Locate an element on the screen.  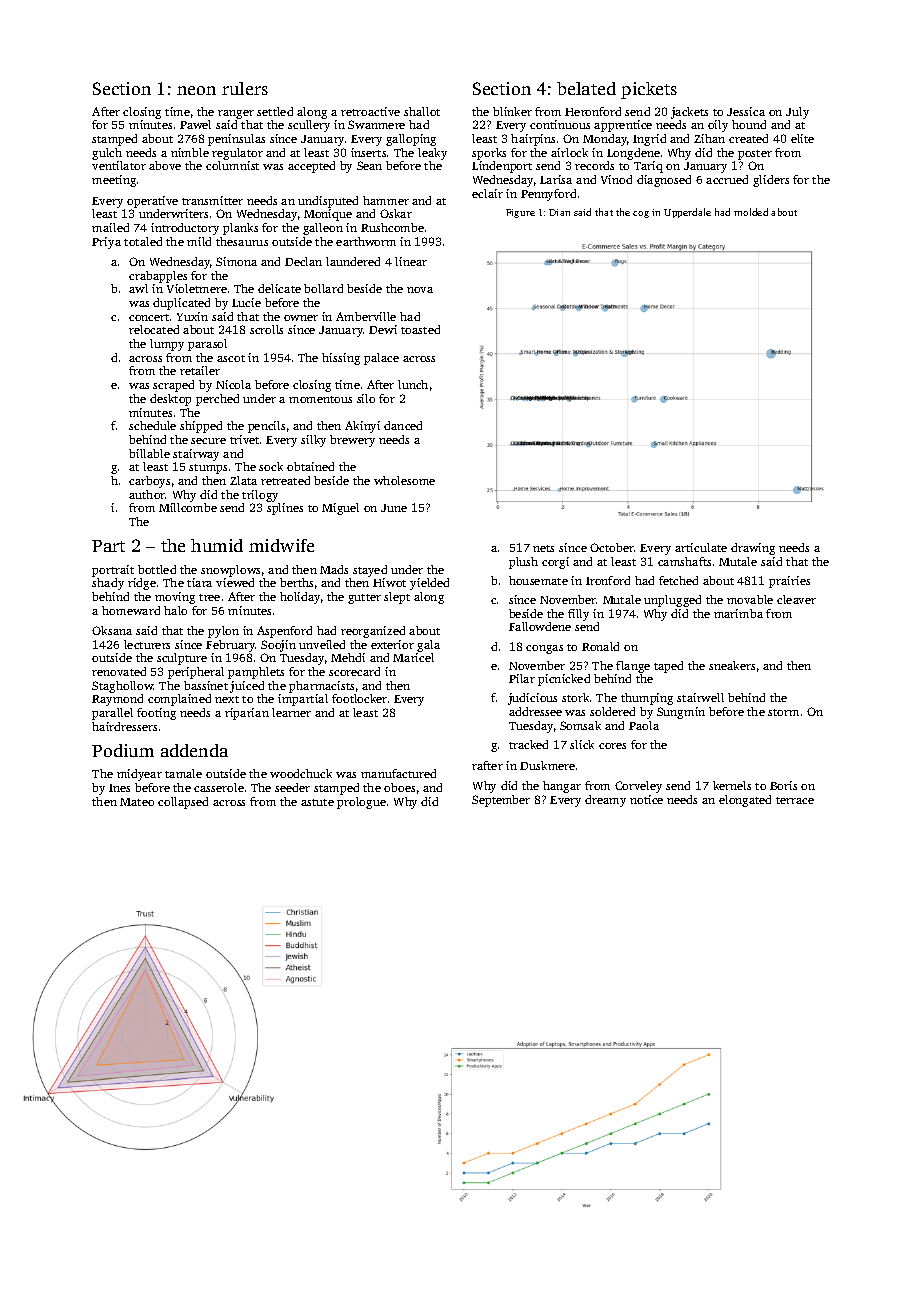
Podium is located at coordinates (123, 750).
